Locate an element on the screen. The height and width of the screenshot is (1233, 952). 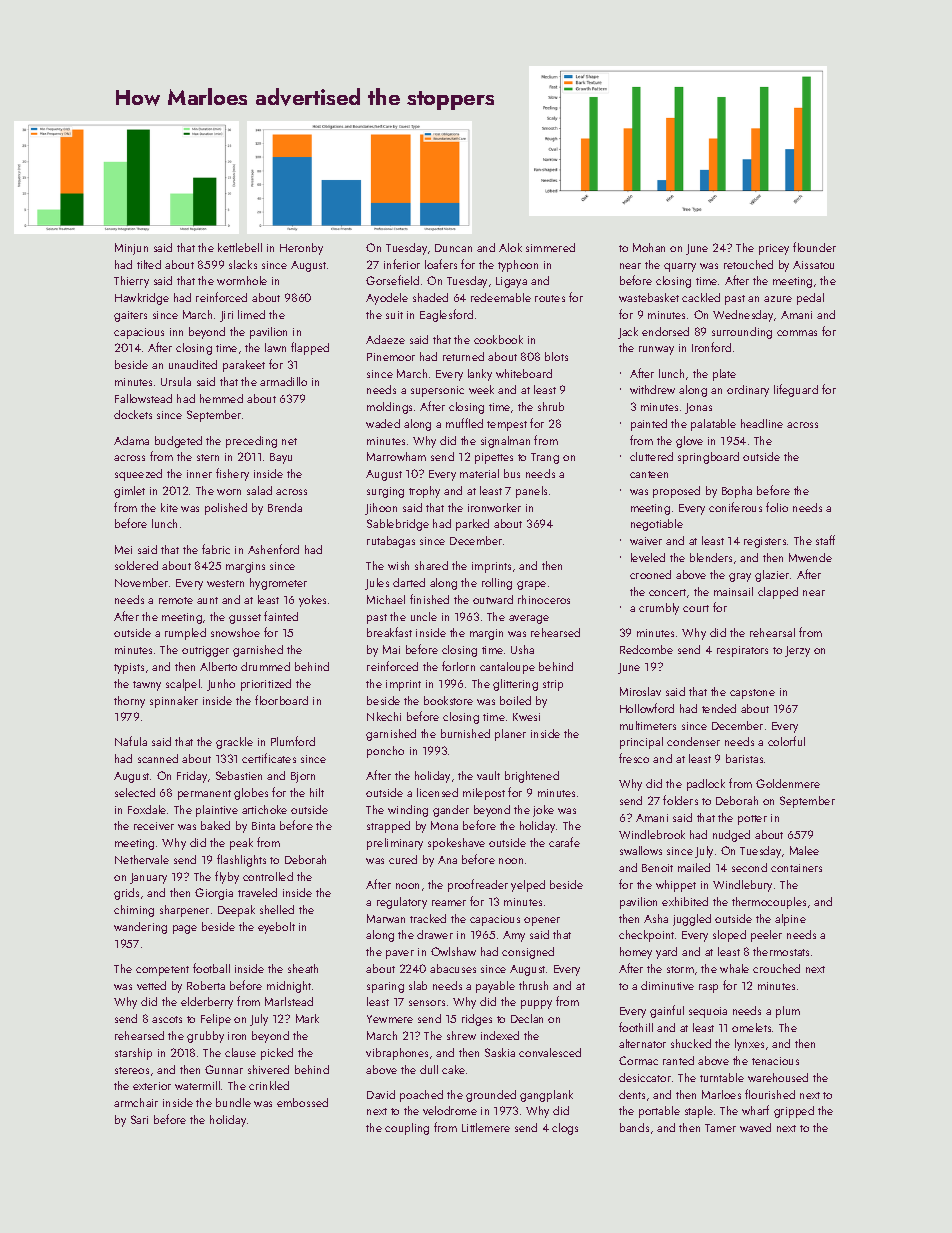
sheath is located at coordinates (303, 968).
